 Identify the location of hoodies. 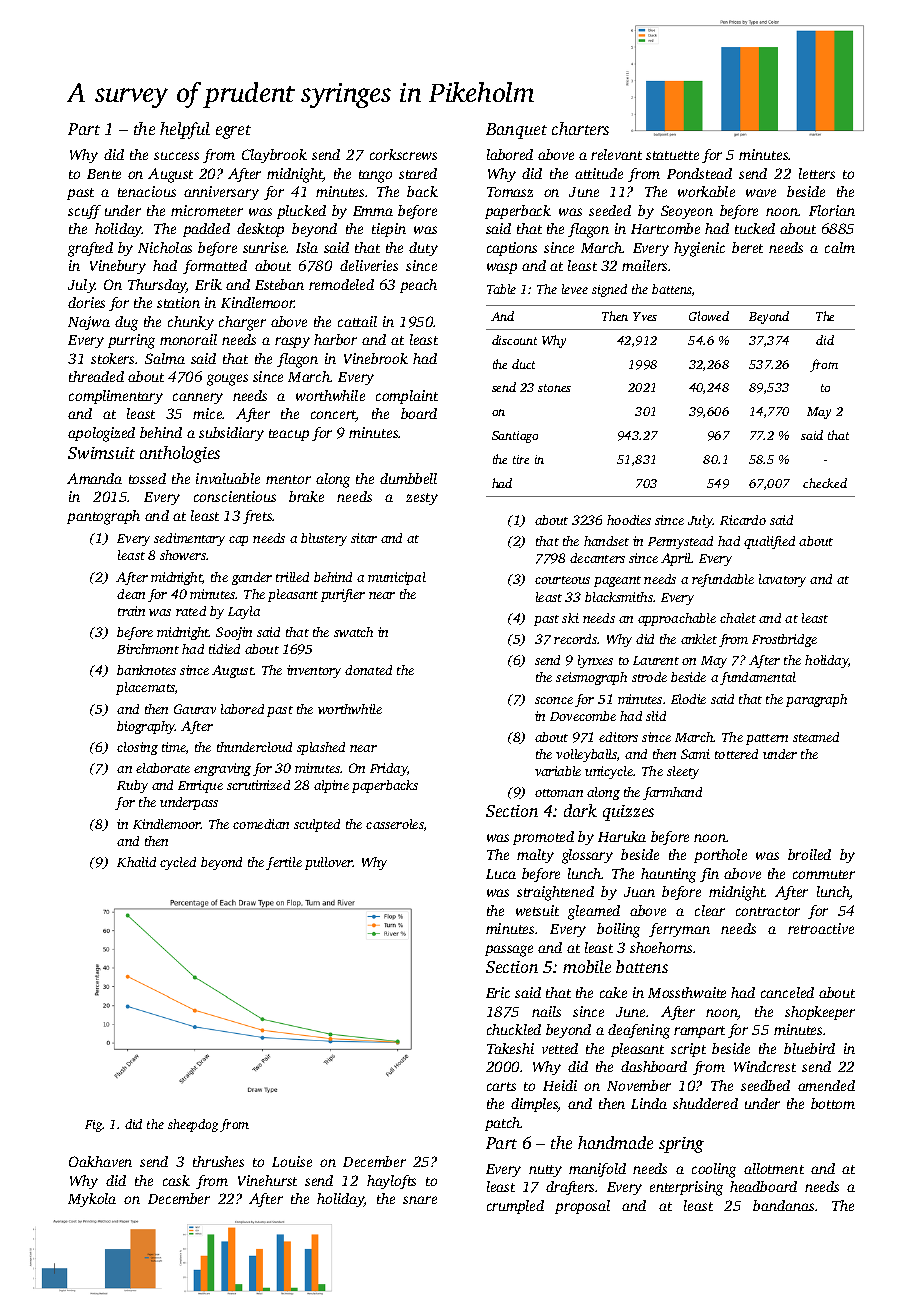
(629, 520).
